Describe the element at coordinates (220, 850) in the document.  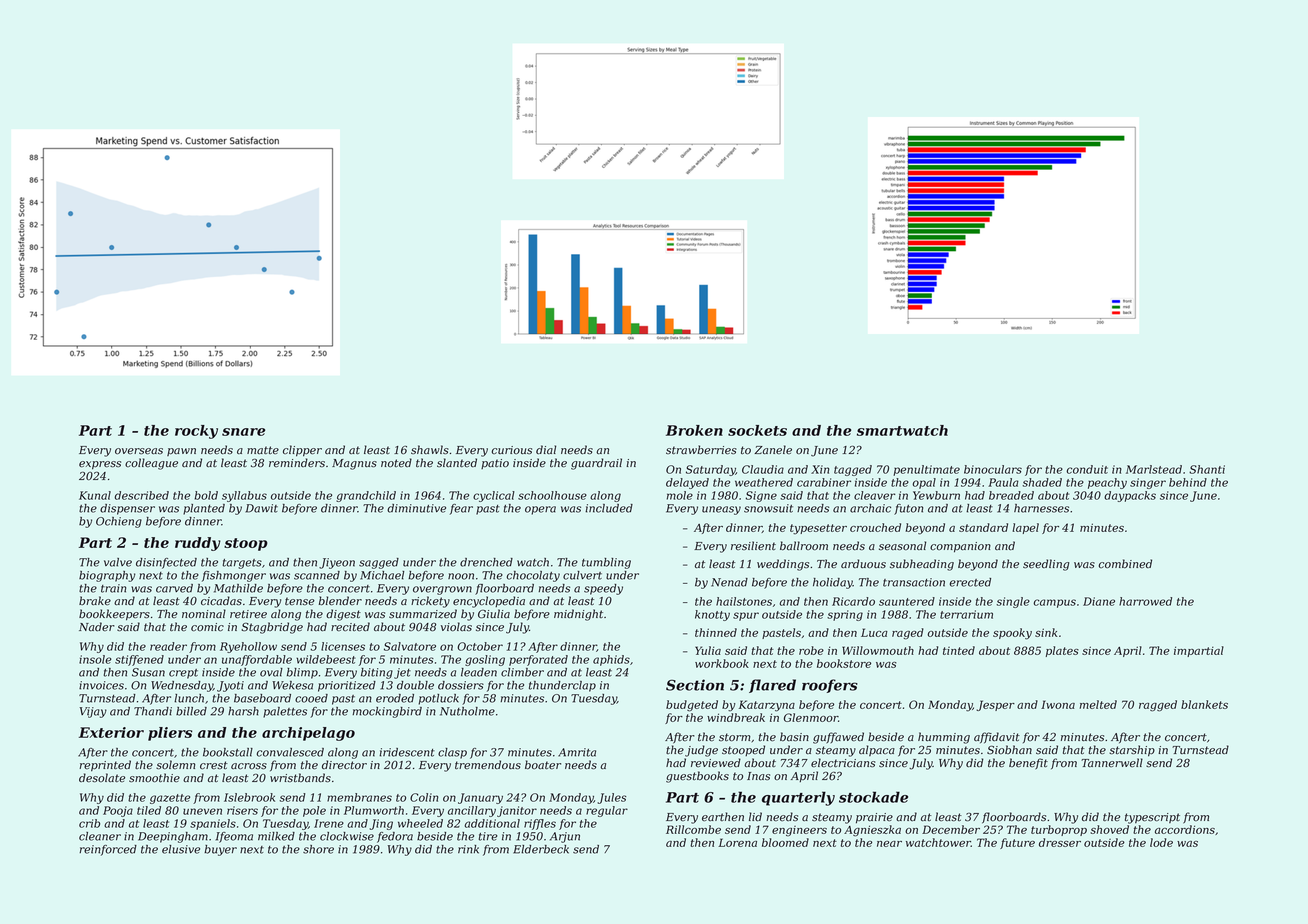
I see `buyer` at that location.
